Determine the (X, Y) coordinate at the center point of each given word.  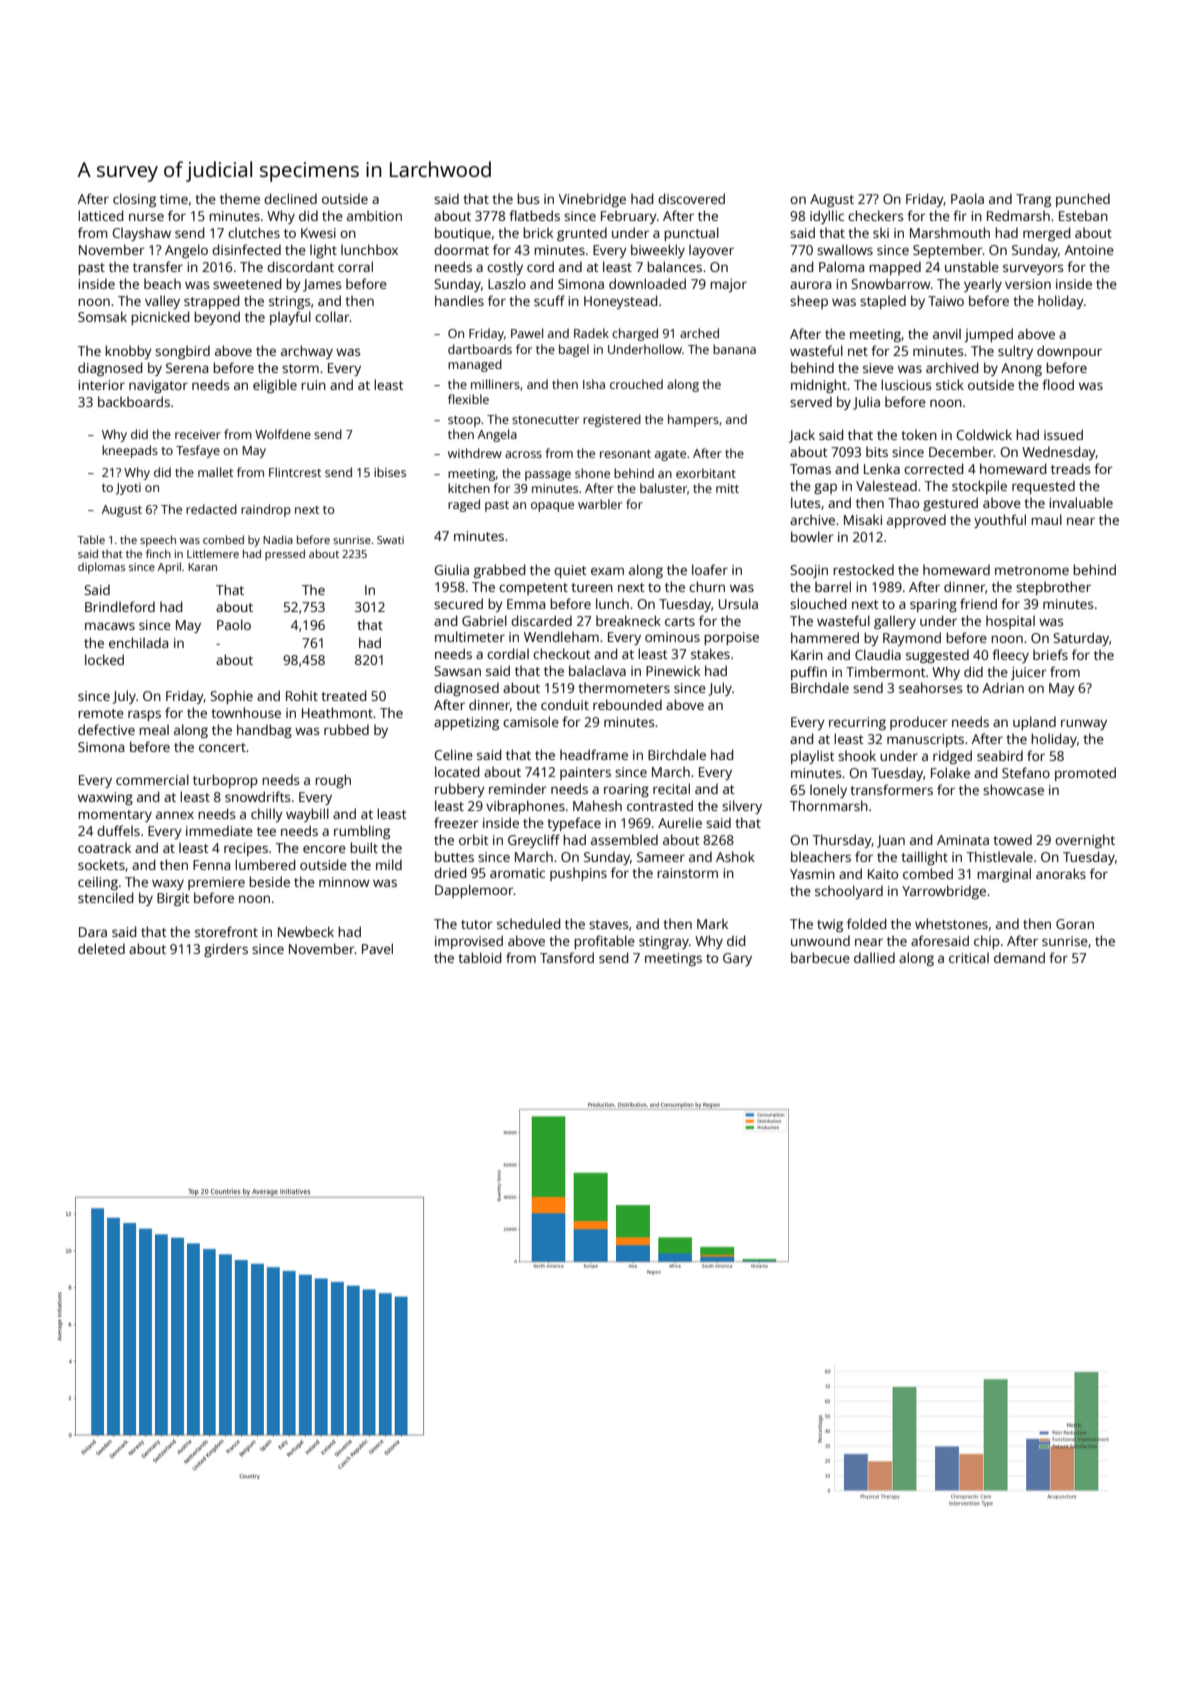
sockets (101, 864)
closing (134, 200)
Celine (453, 754)
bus (528, 198)
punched (1083, 200)
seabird (1000, 755)
